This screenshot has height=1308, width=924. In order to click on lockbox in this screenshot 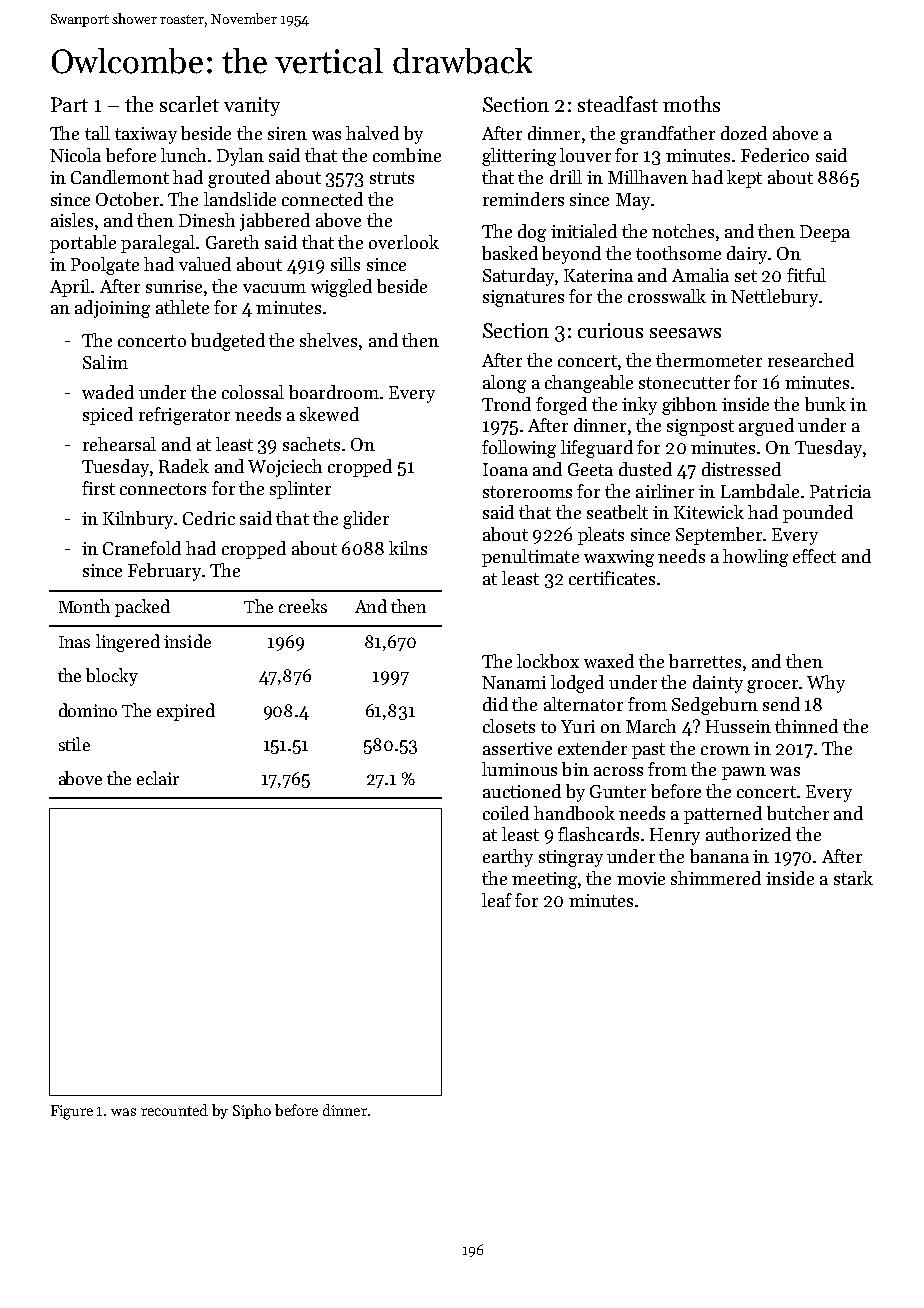, I will do `click(548, 661)`.
